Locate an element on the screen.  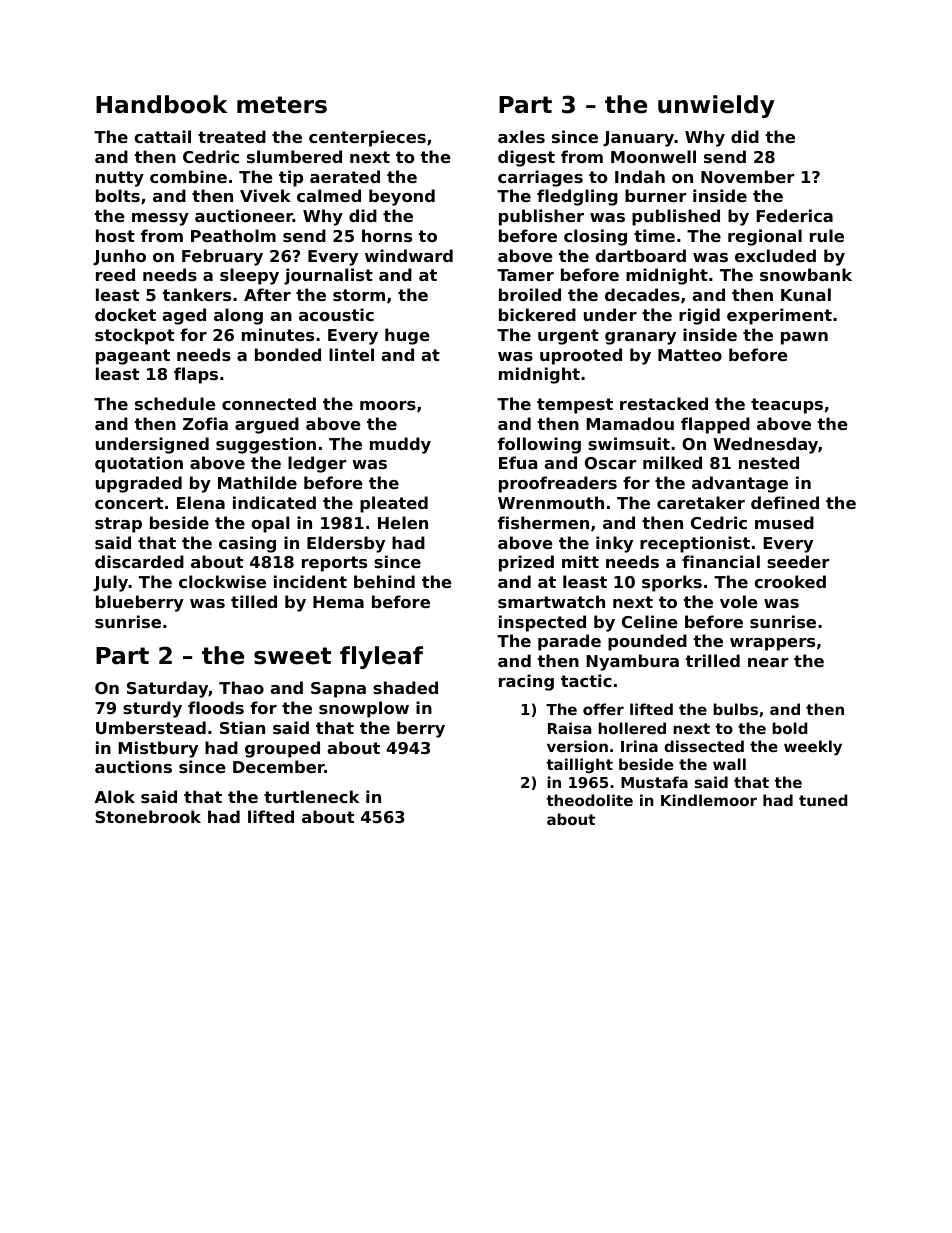
Stonebrook is located at coordinates (148, 816).
